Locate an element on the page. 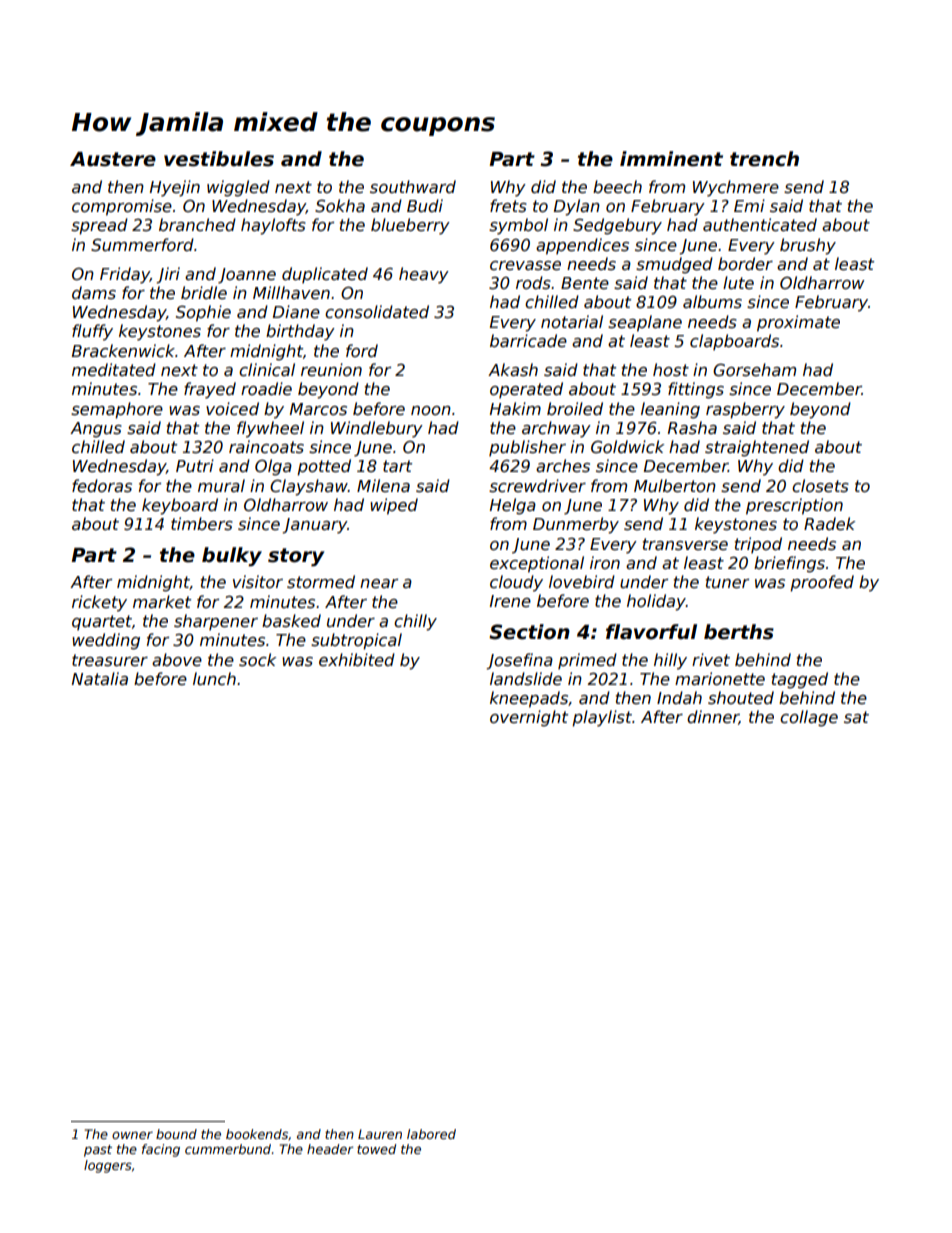 This document has height=1233, width=952. fedoras is located at coordinates (102, 486).
